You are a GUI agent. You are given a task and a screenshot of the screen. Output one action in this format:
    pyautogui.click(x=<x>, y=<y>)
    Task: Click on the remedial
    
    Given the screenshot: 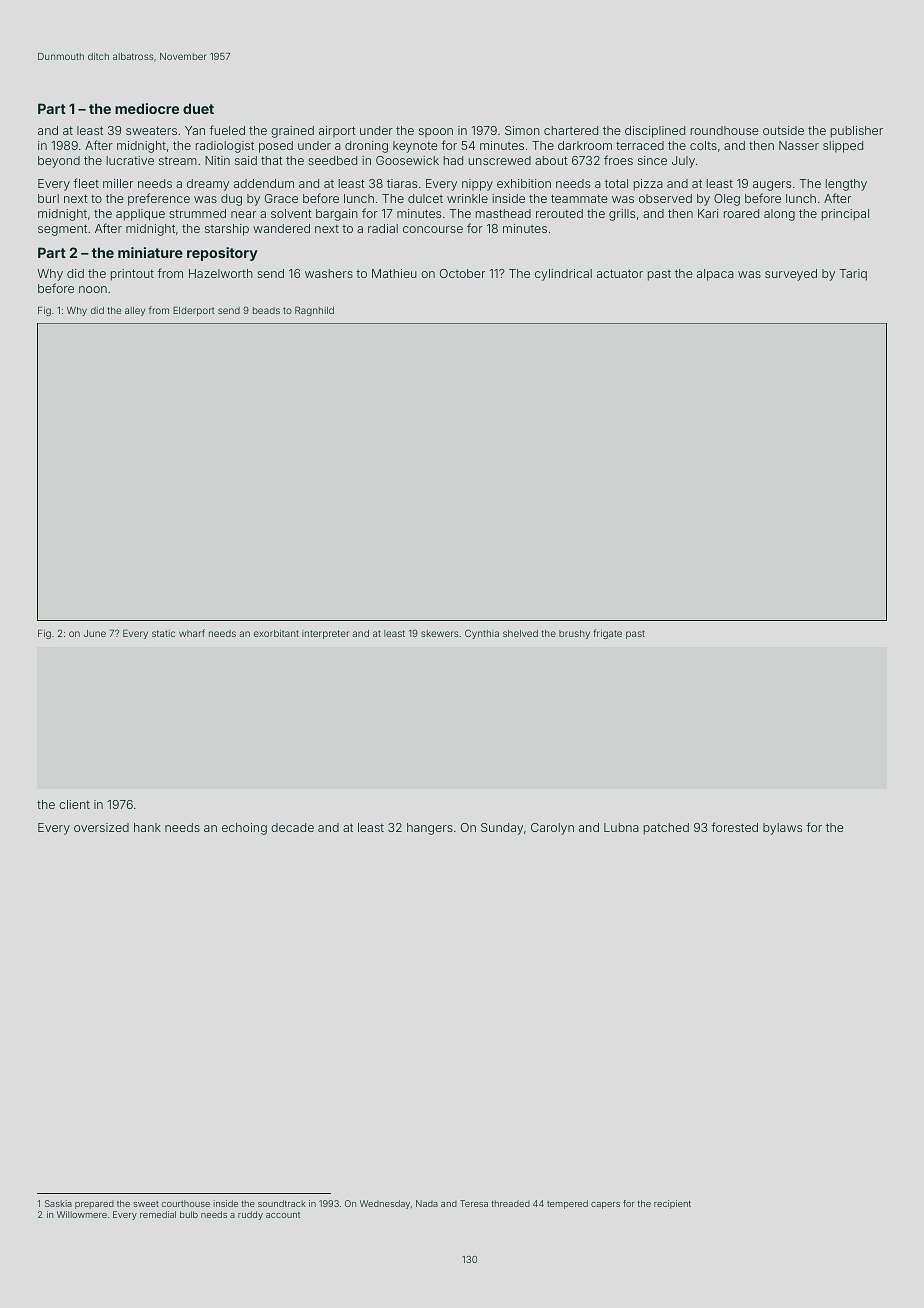 What is the action you would take?
    pyautogui.click(x=158, y=1214)
